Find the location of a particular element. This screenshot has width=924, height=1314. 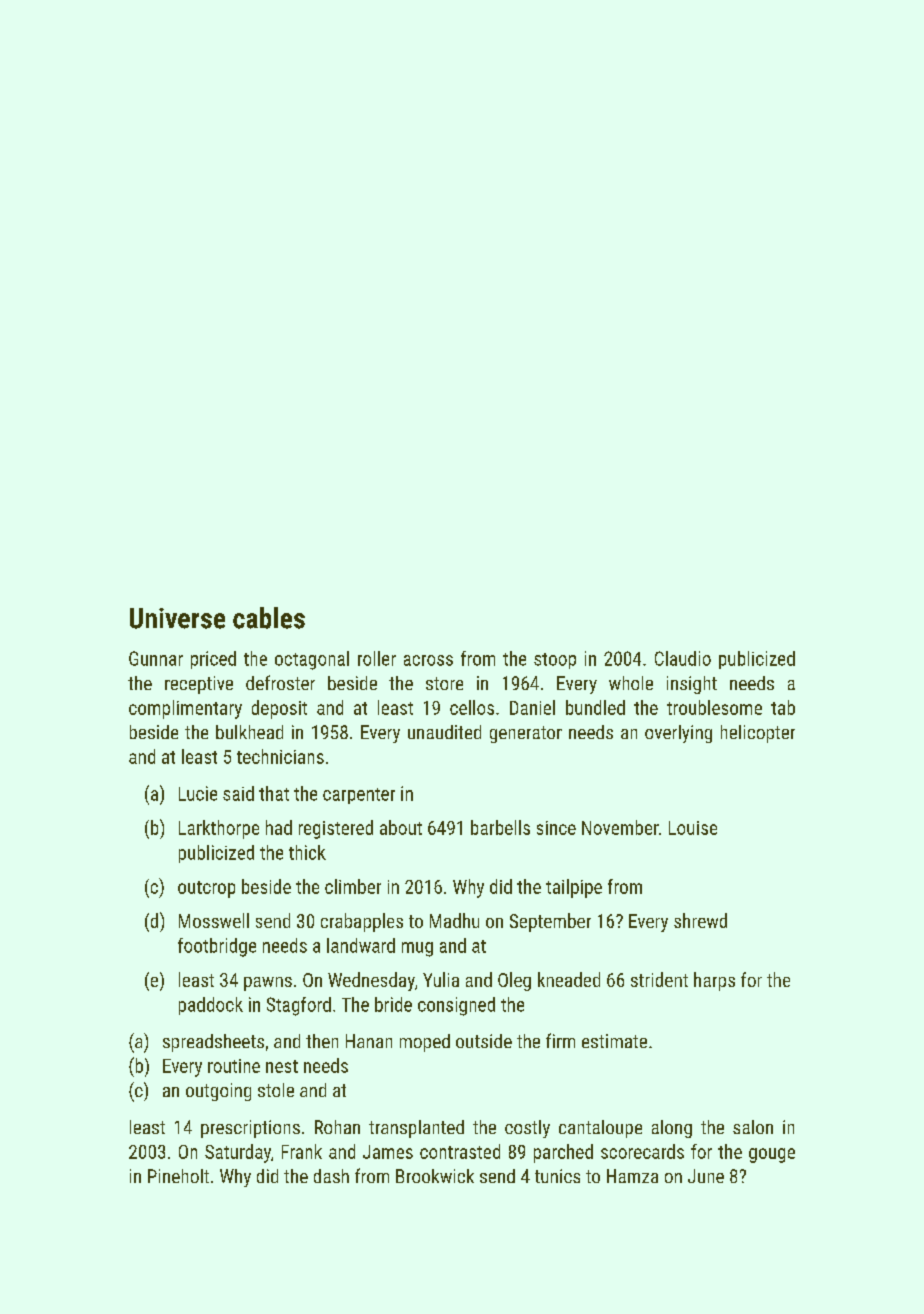

harps is located at coordinates (714, 981).
